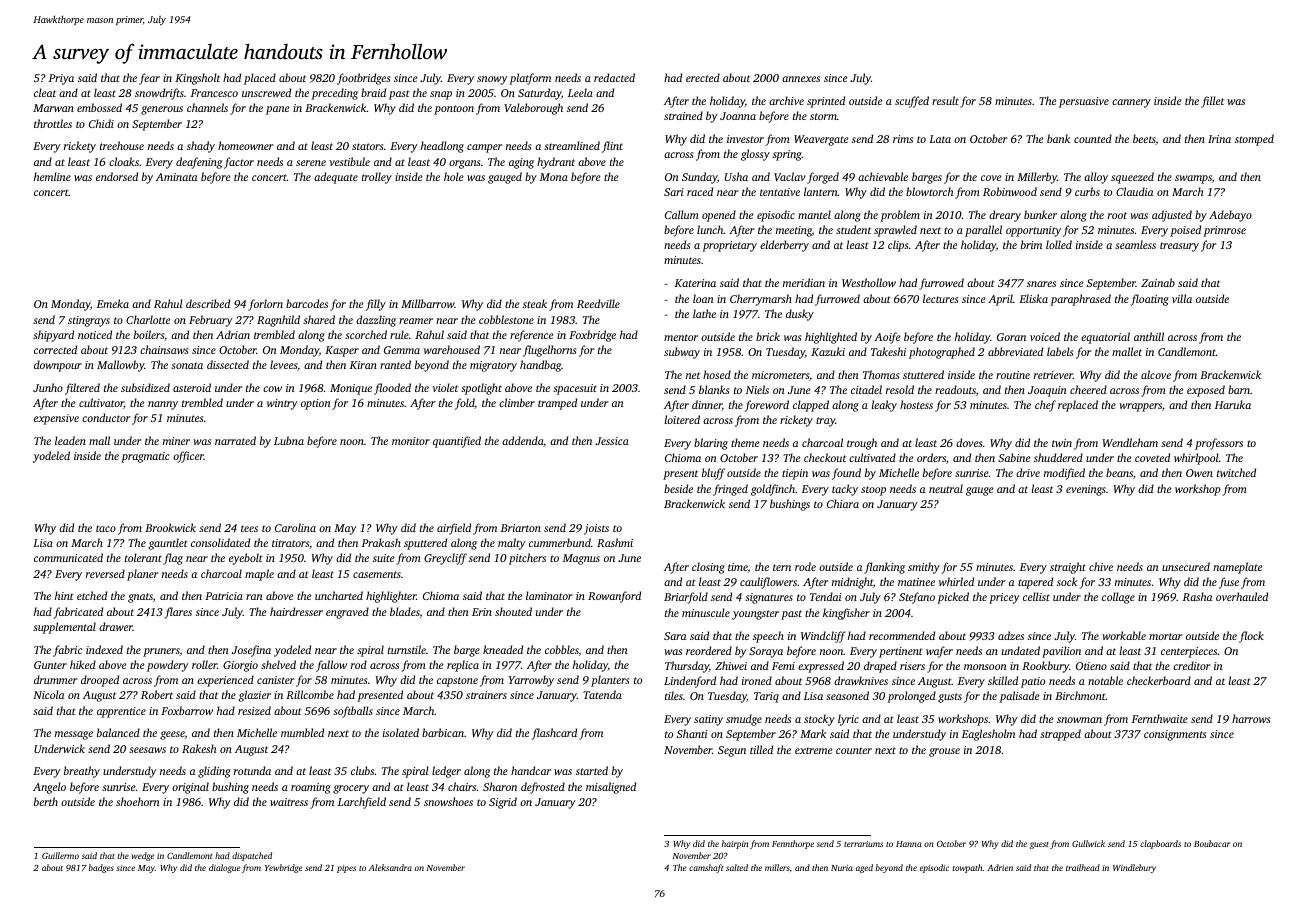  What do you see at coordinates (252, 856) in the screenshot?
I see `dispatched` at bounding box center [252, 856].
